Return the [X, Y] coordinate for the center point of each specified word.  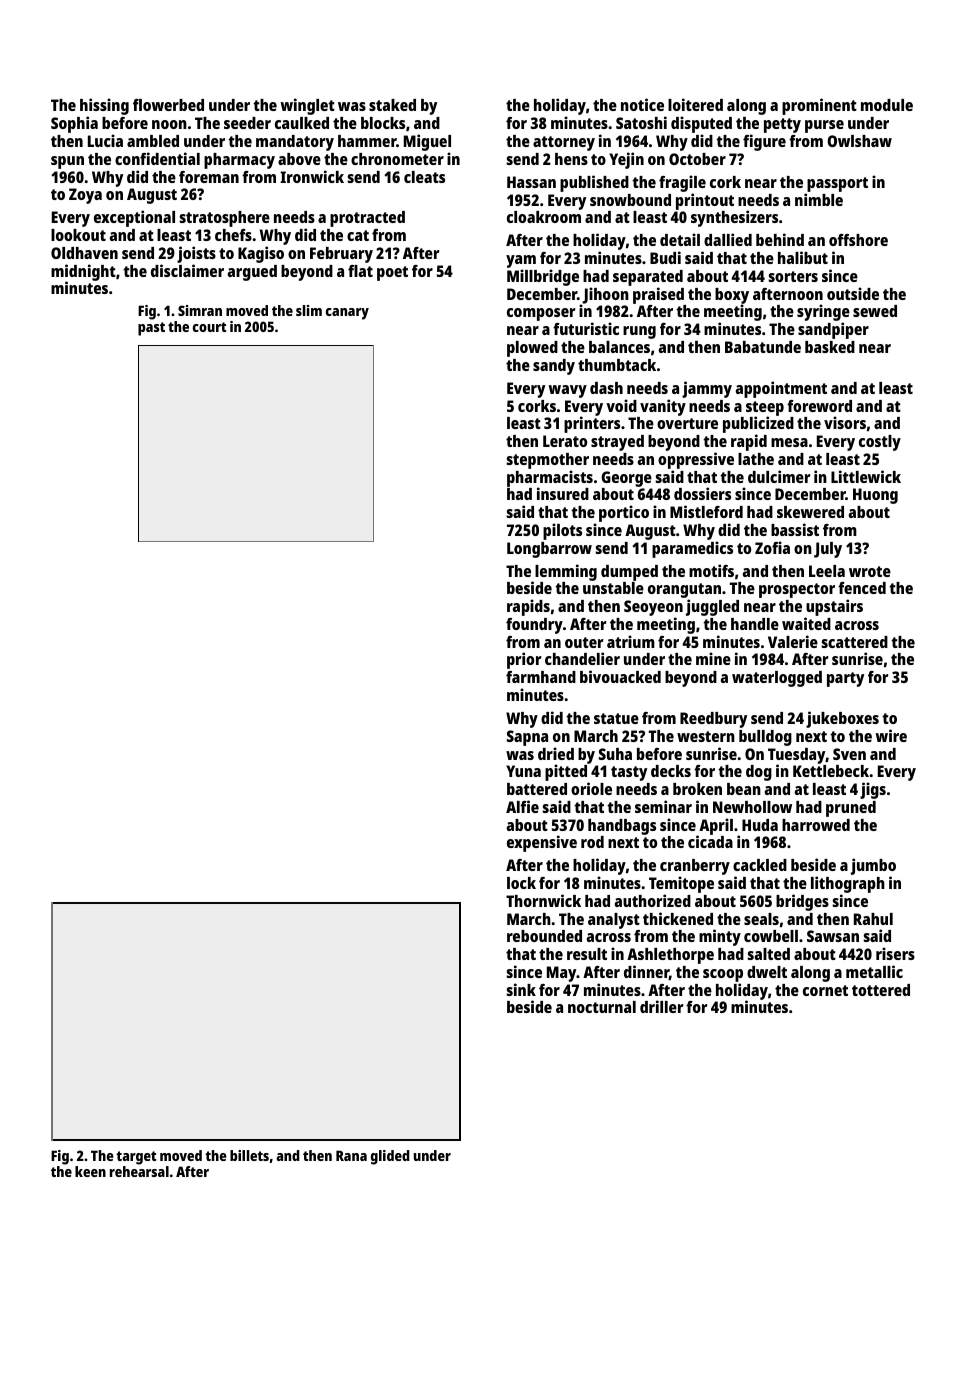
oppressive [696, 460]
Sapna [527, 738]
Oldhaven [84, 253]
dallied [728, 239]
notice [642, 104]
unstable [613, 588]
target [136, 1158]
